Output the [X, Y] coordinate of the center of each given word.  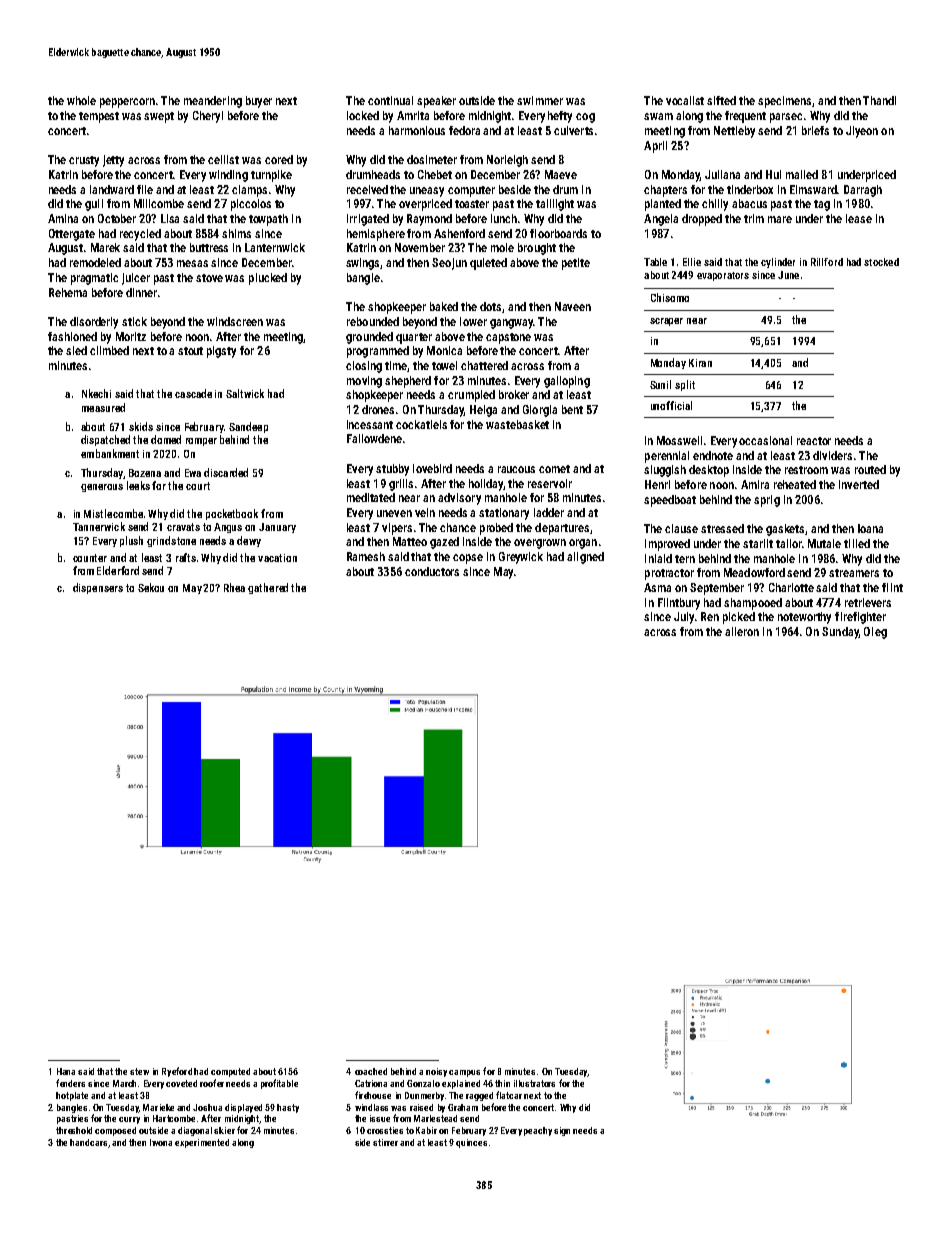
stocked [881, 262]
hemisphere [376, 235]
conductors [432, 571]
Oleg [875, 633]
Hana [66, 1071]
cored [279, 159]
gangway [511, 324]
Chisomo [670, 297]
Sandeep [248, 427]
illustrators [534, 1083]
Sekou [151, 587]
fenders [70, 1083]
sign [562, 1131]
